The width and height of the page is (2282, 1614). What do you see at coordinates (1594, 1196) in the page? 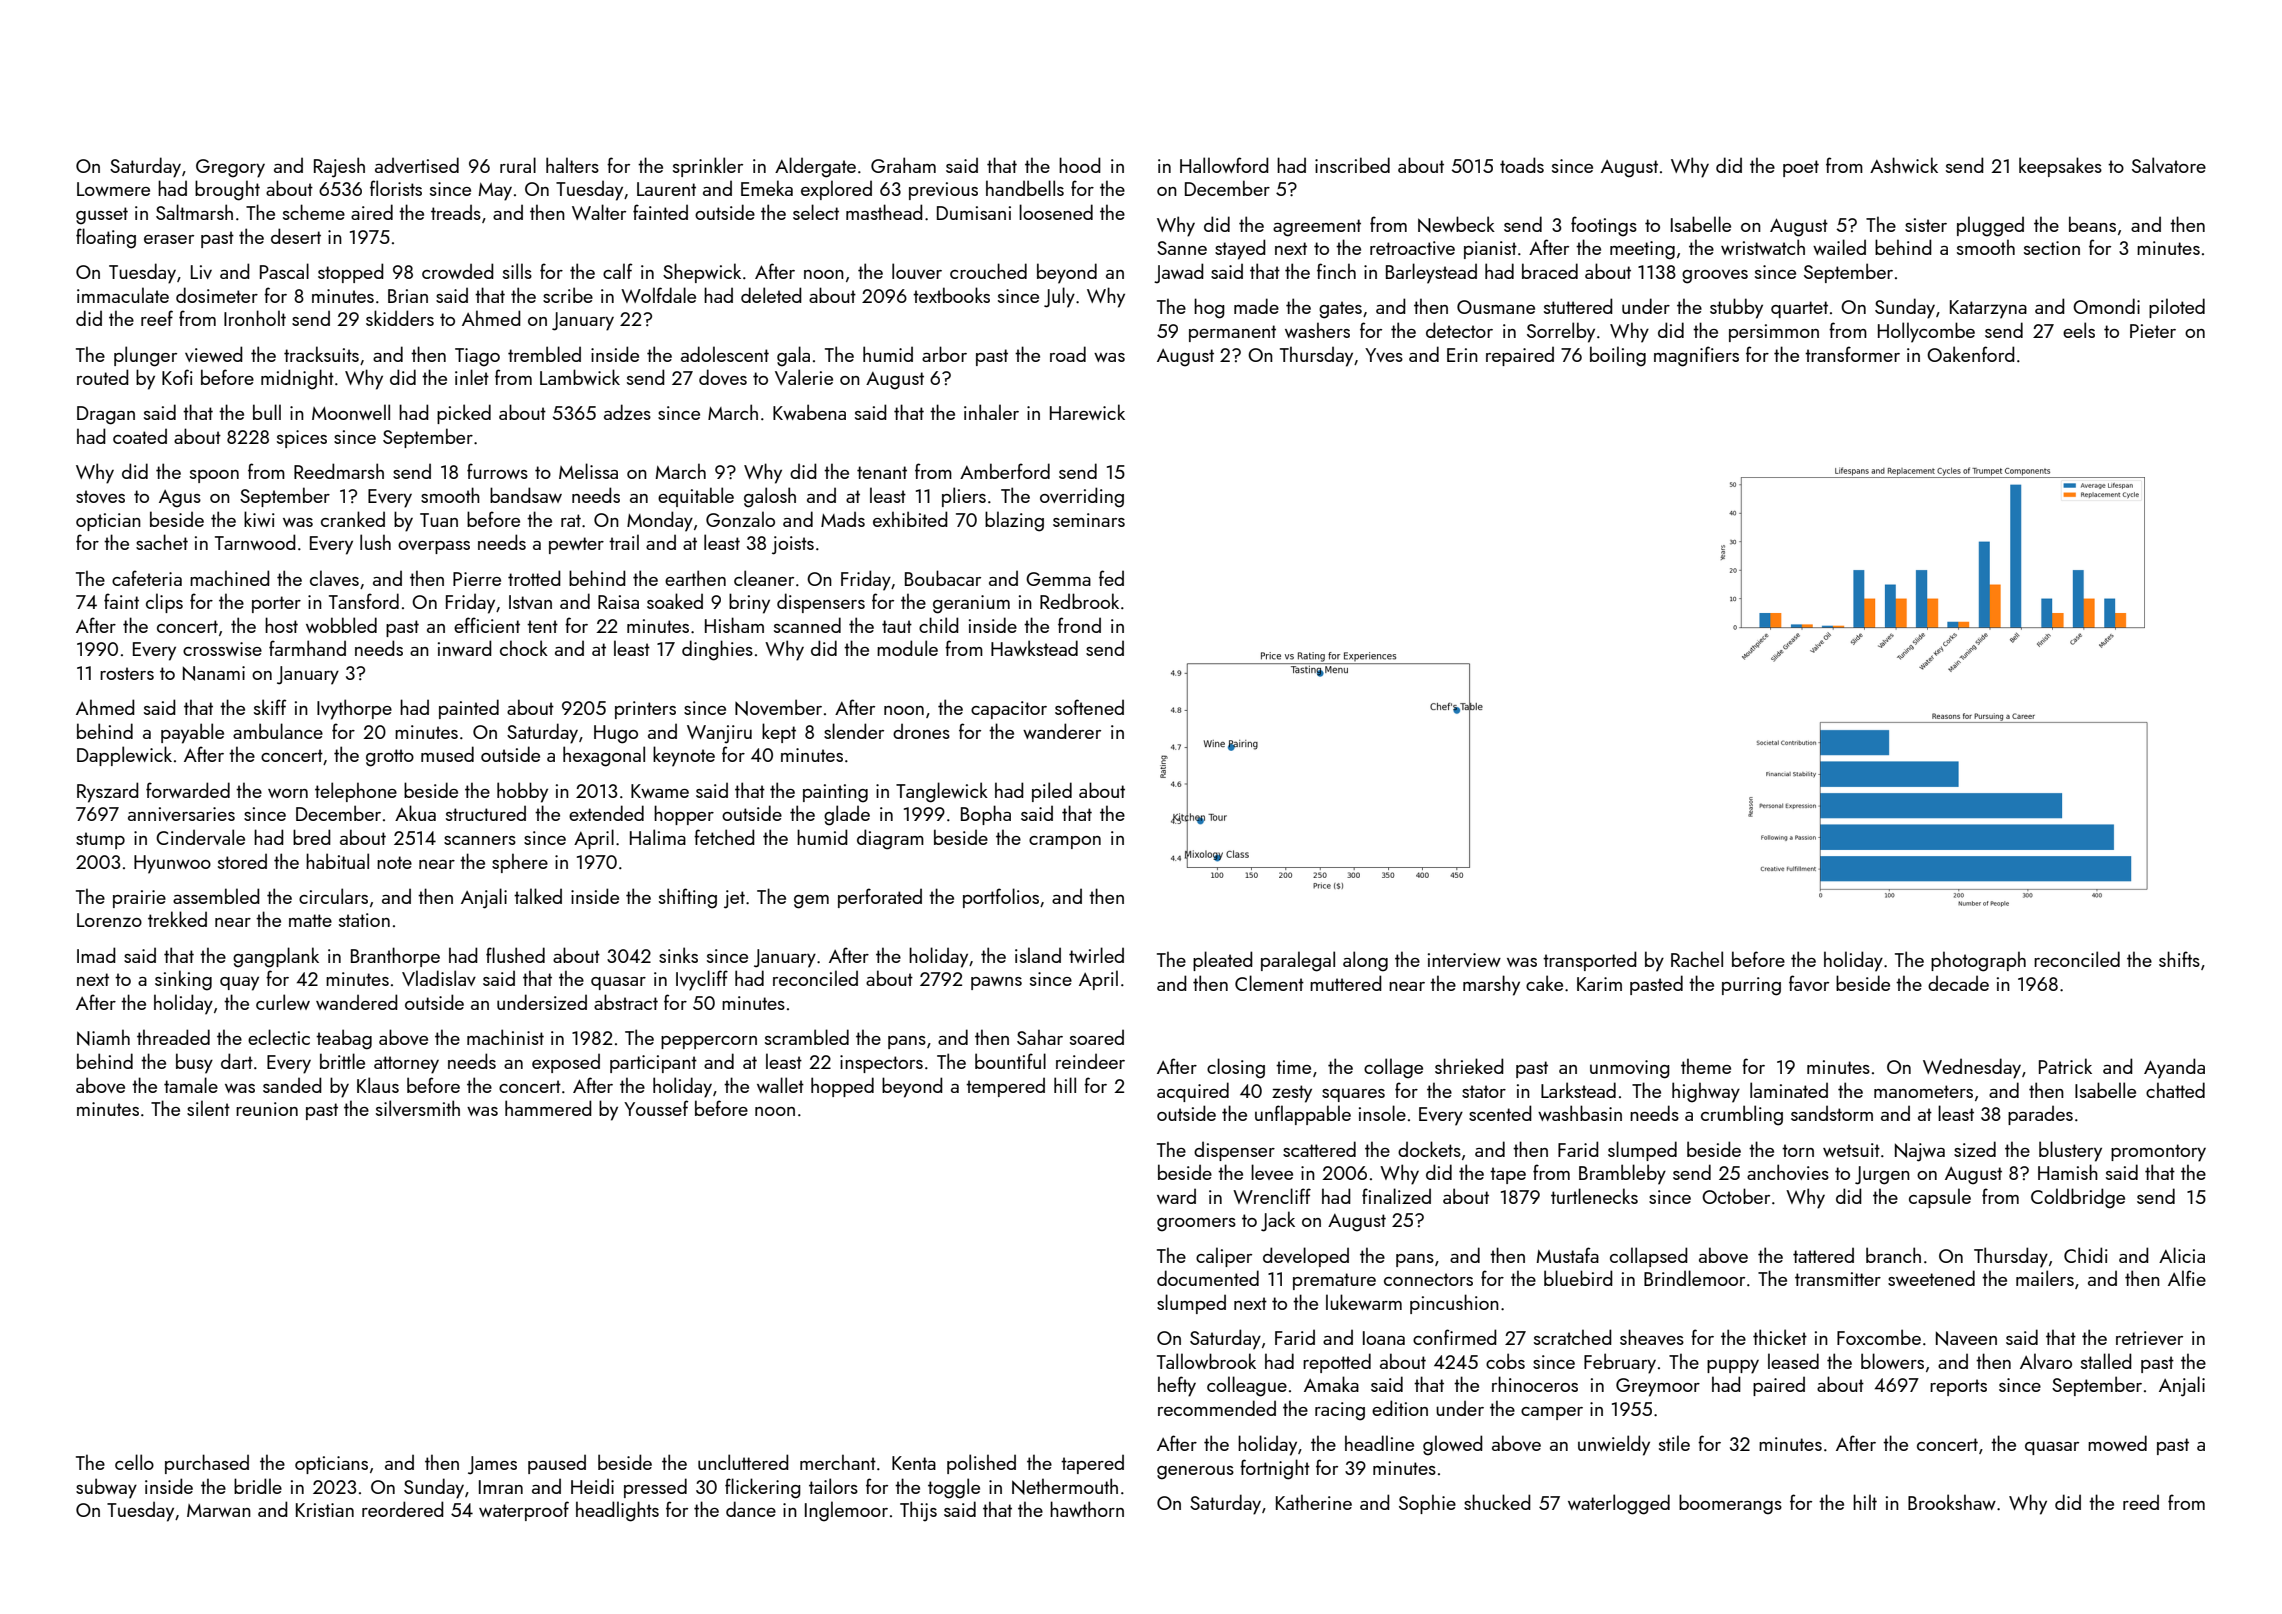
I see `turtlenecks` at bounding box center [1594, 1196].
